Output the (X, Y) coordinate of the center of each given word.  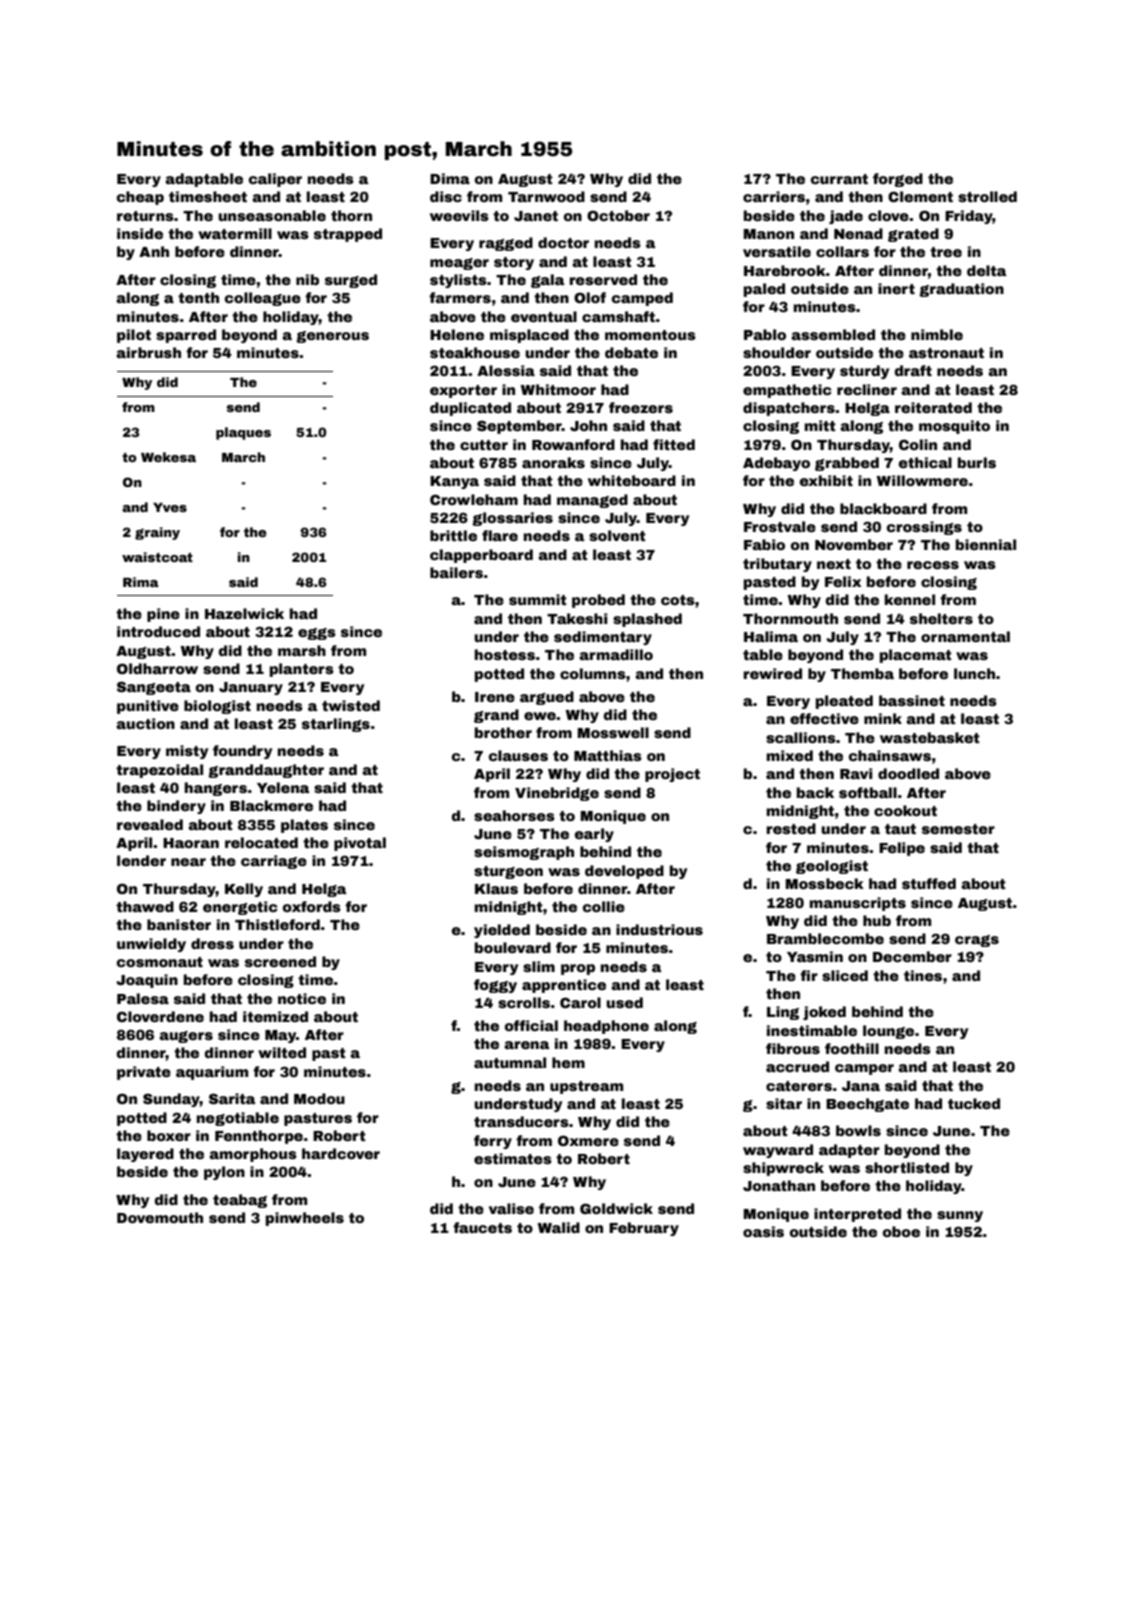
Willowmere (922, 480)
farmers (460, 297)
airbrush (148, 352)
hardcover (341, 1153)
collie (604, 906)
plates (304, 826)
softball (868, 792)
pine (163, 615)
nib (307, 279)
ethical (925, 462)
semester (958, 829)
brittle (453, 535)
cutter (484, 445)
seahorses (514, 815)
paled (764, 290)
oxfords (312, 906)
